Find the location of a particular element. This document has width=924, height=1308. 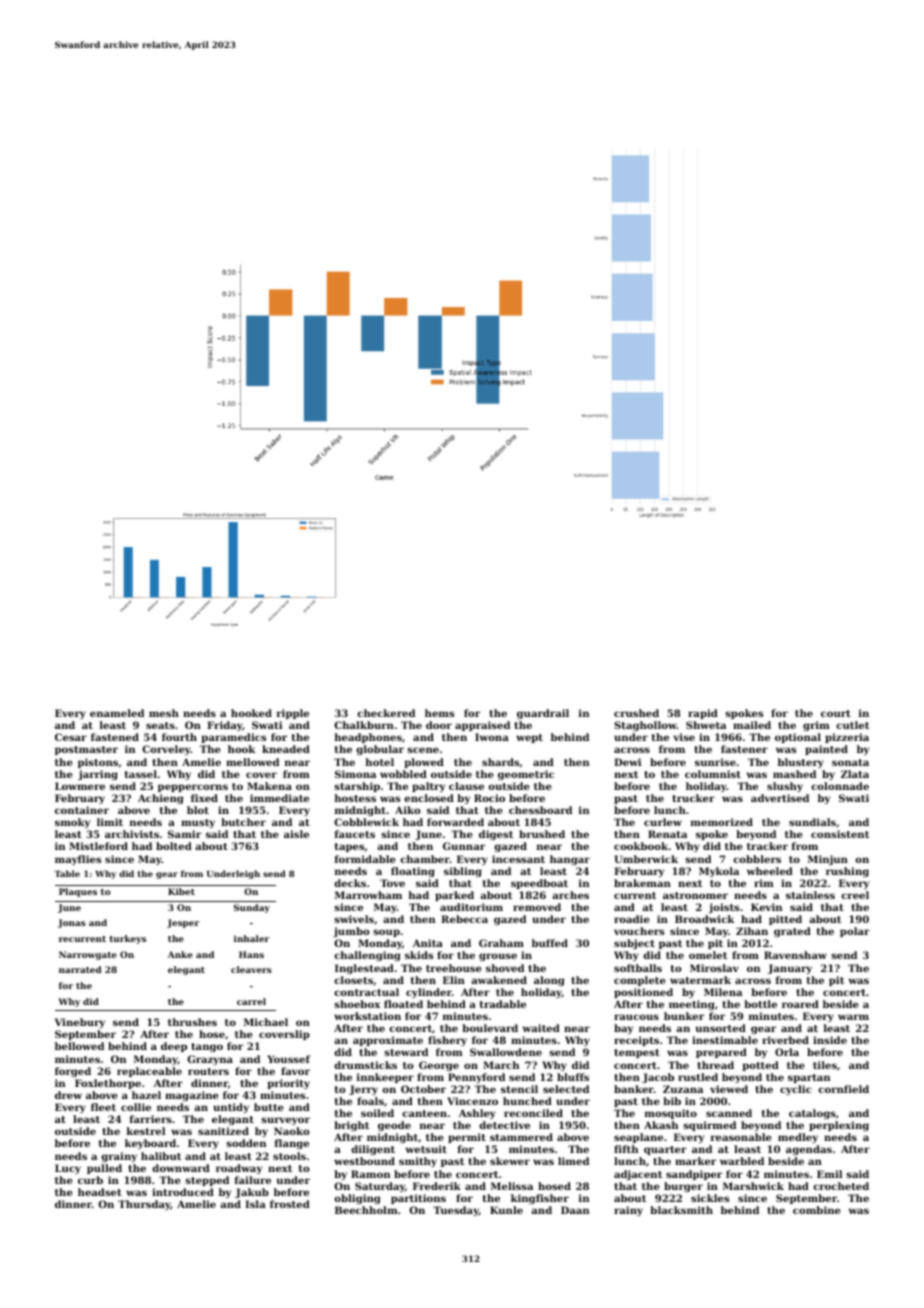

George is located at coordinates (439, 1066).
